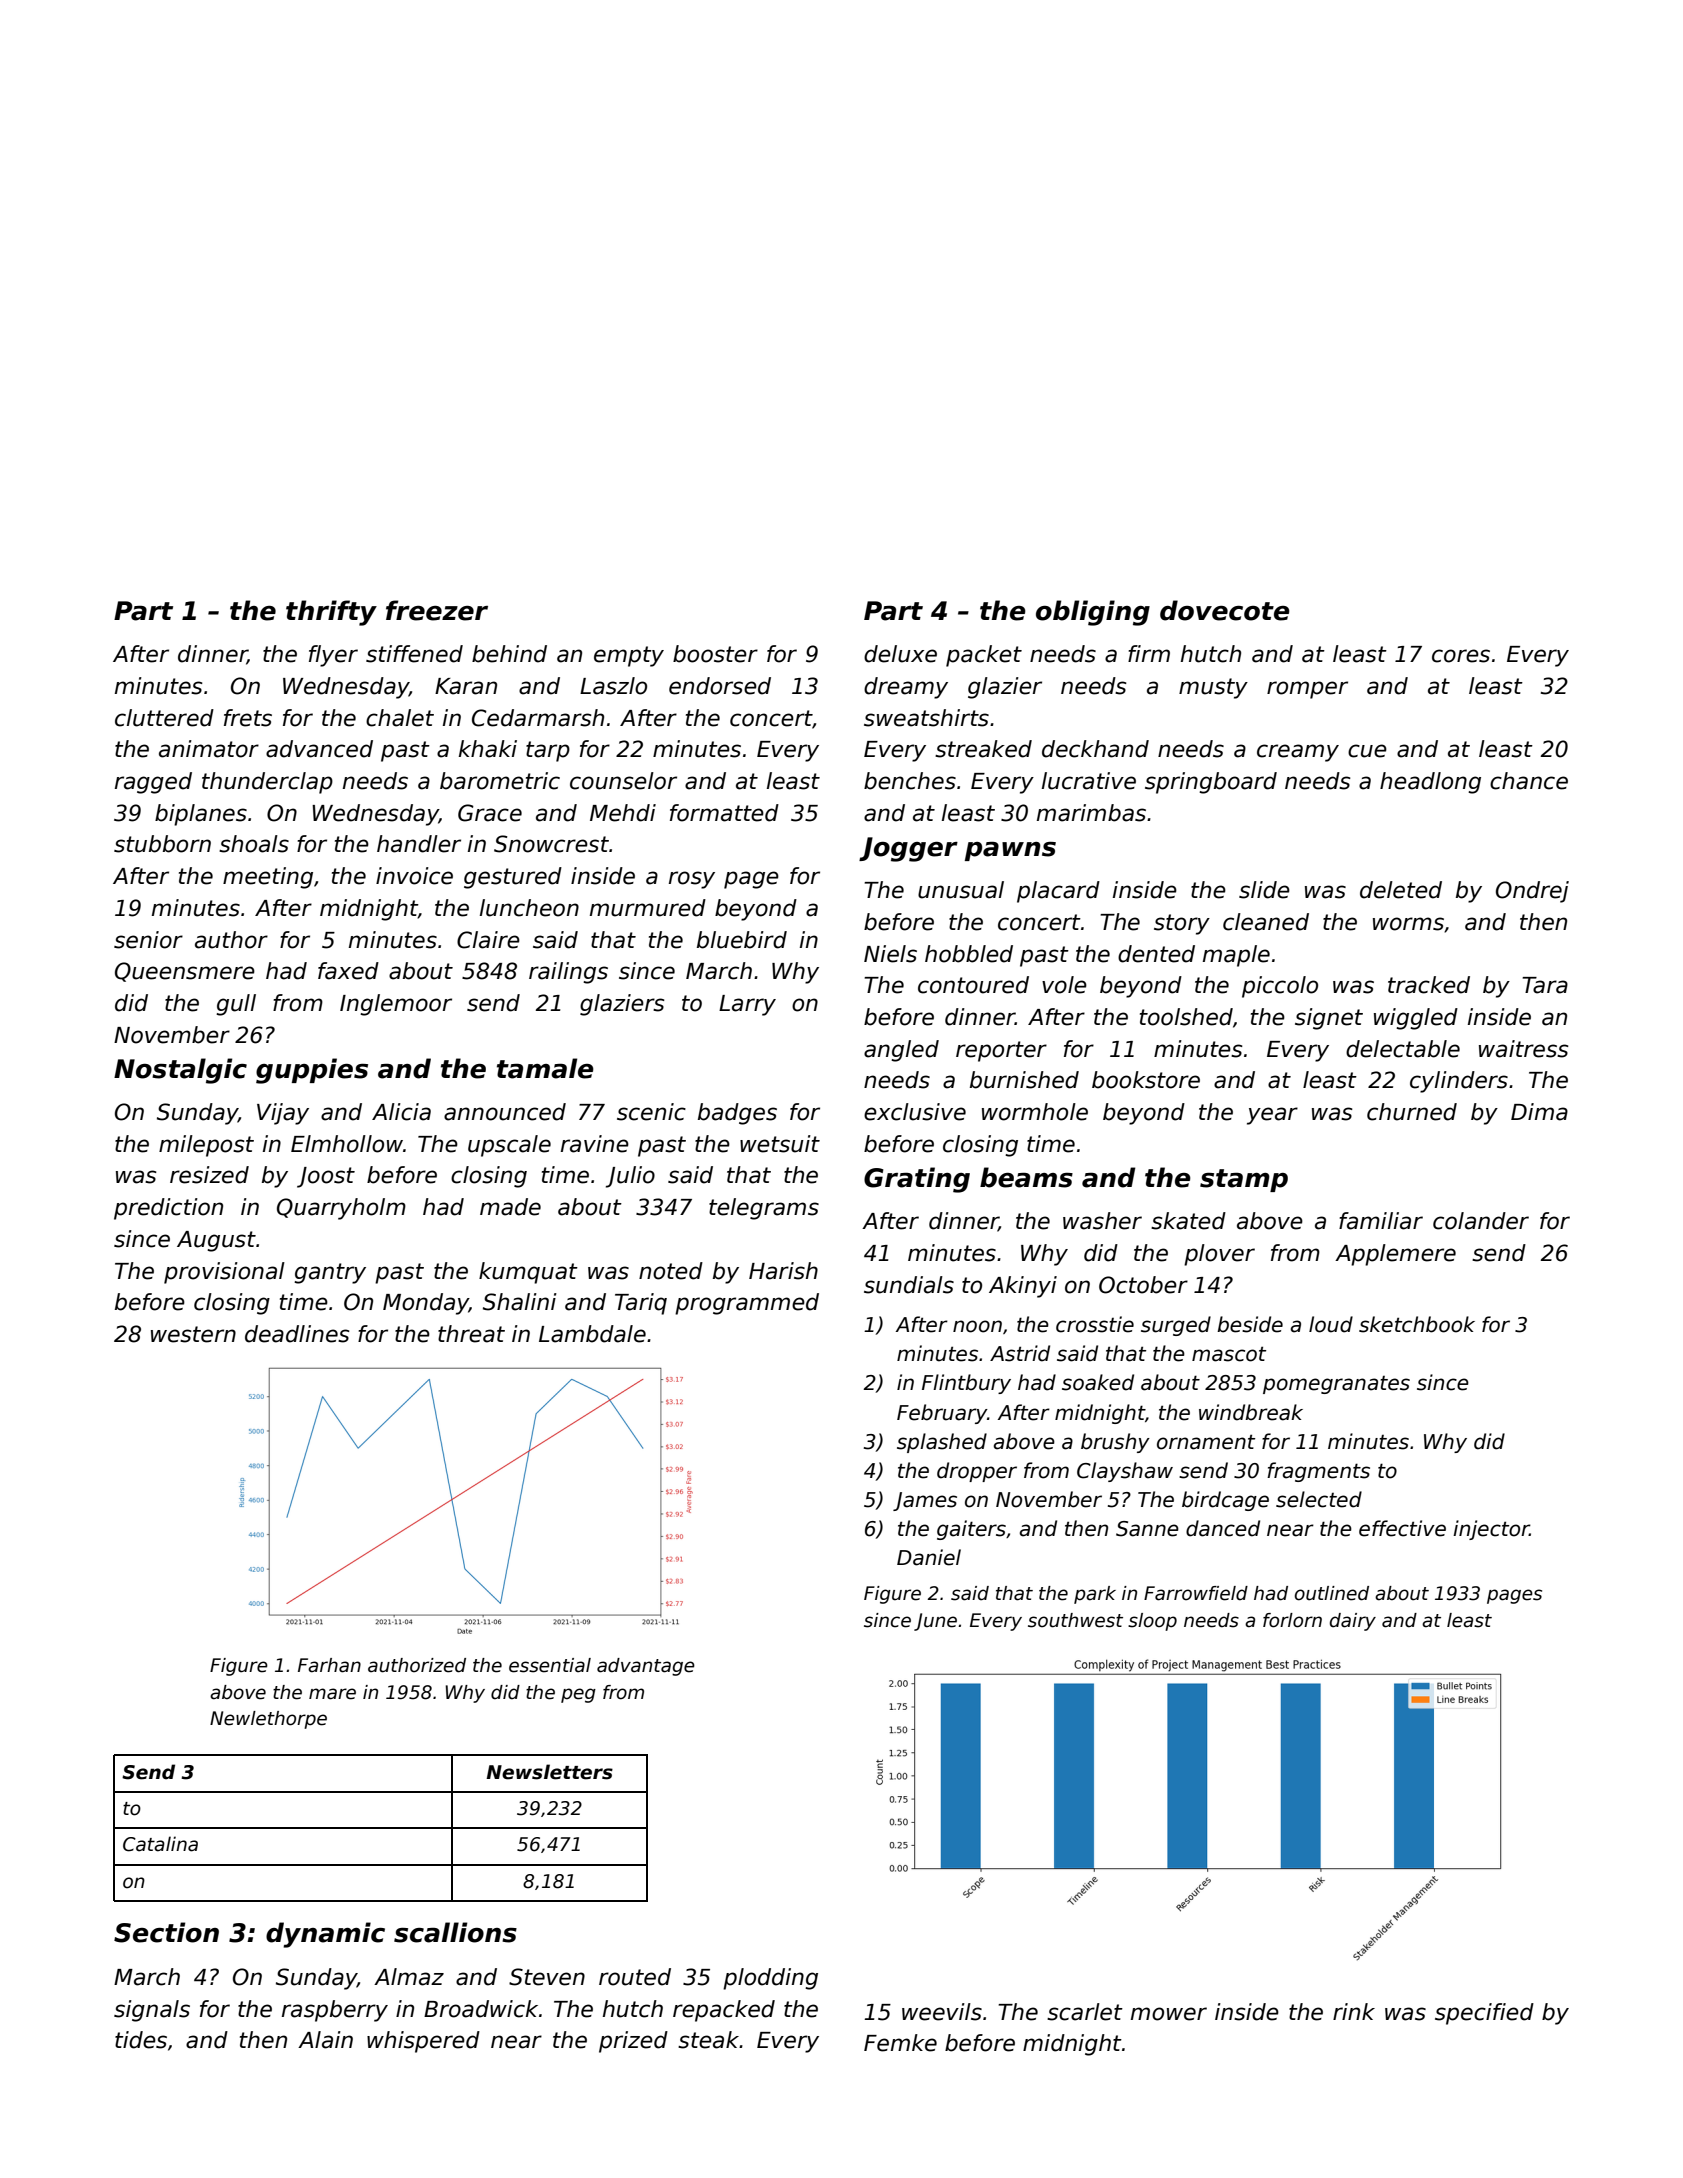  Describe the element at coordinates (325, 1935) in the image. I see `dynamic` at that location.
